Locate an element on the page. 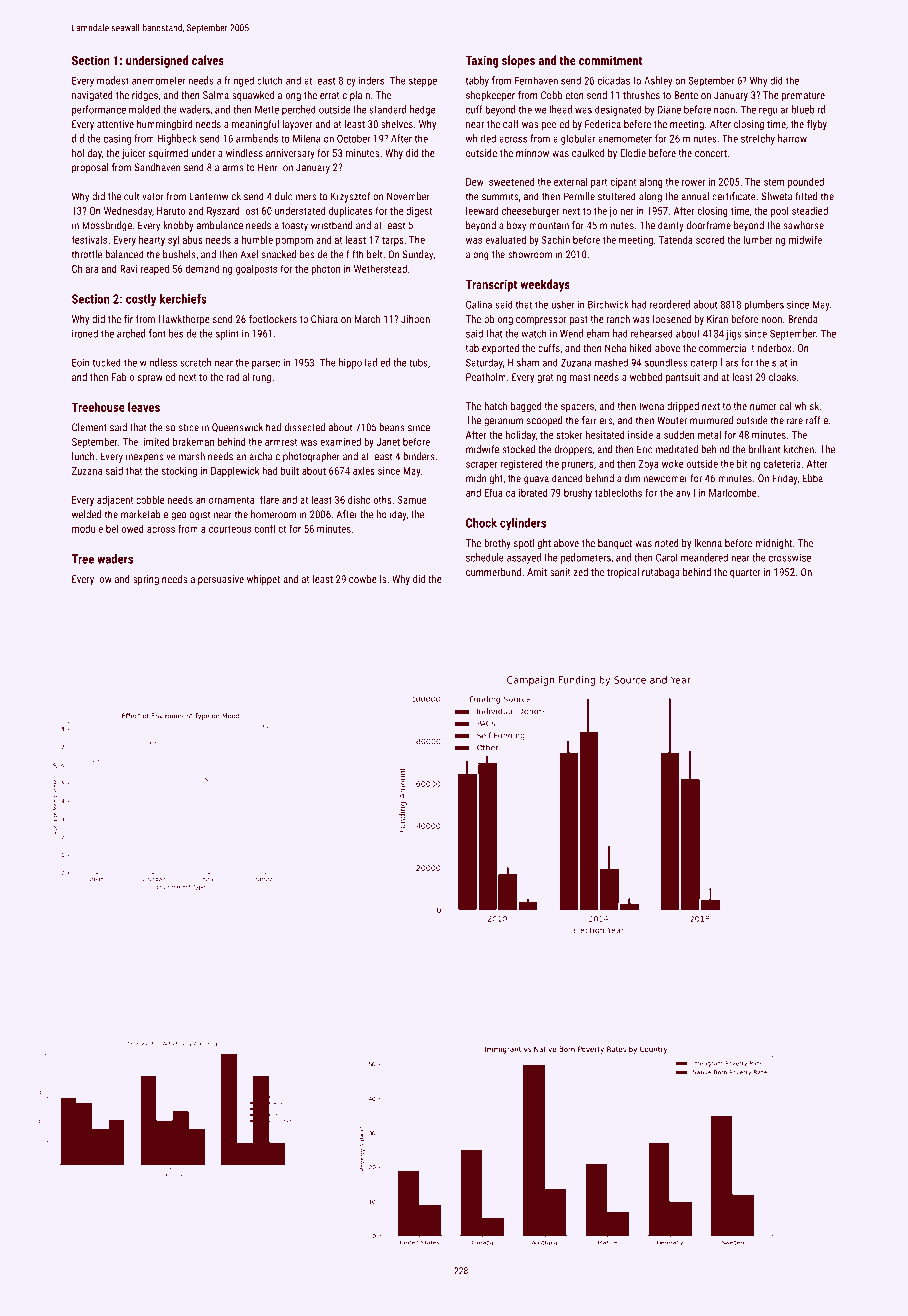  commitment is located at coordinates (610, 60).
